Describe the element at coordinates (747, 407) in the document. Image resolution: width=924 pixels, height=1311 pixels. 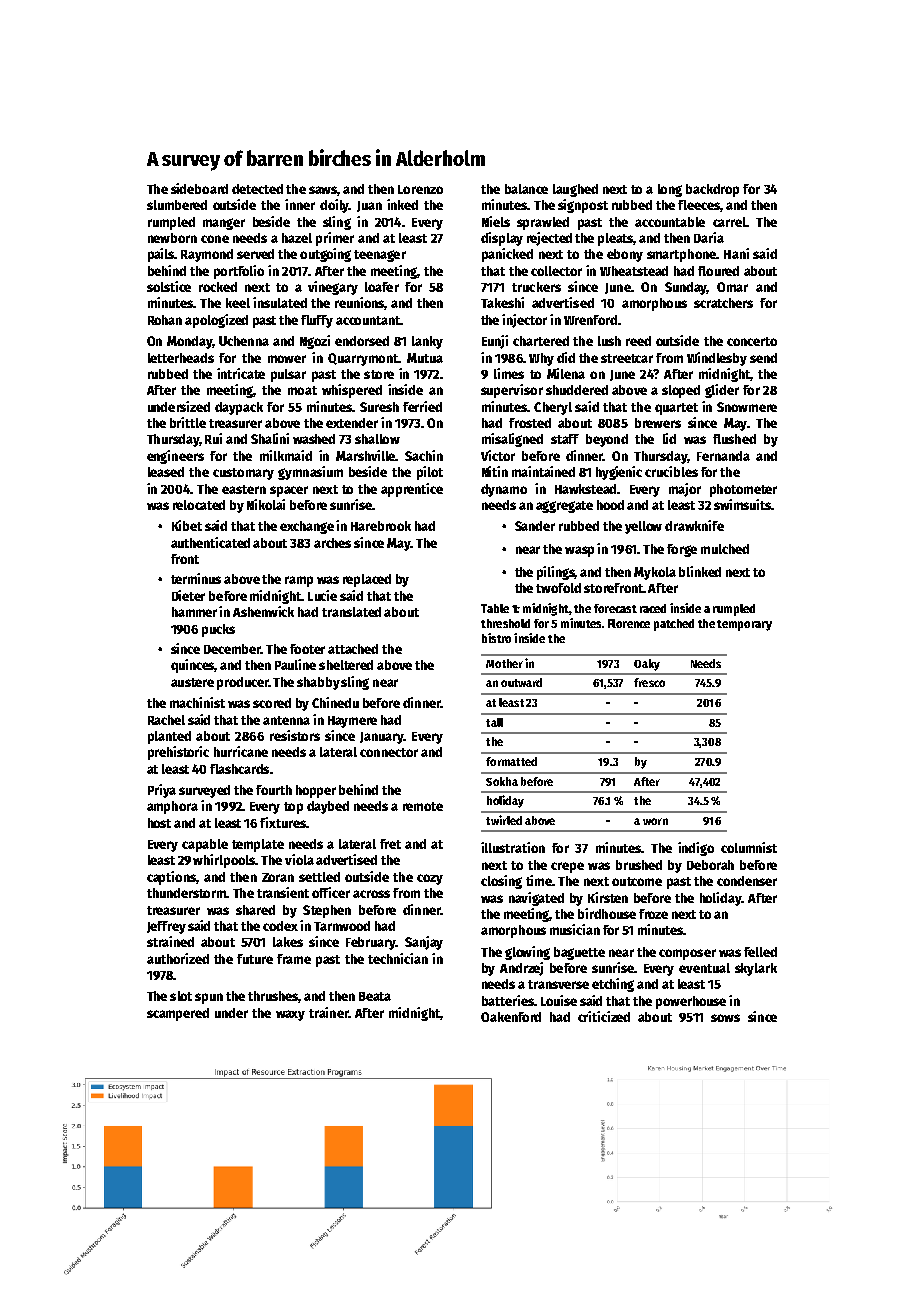
I see `Snowmere` at that location.
